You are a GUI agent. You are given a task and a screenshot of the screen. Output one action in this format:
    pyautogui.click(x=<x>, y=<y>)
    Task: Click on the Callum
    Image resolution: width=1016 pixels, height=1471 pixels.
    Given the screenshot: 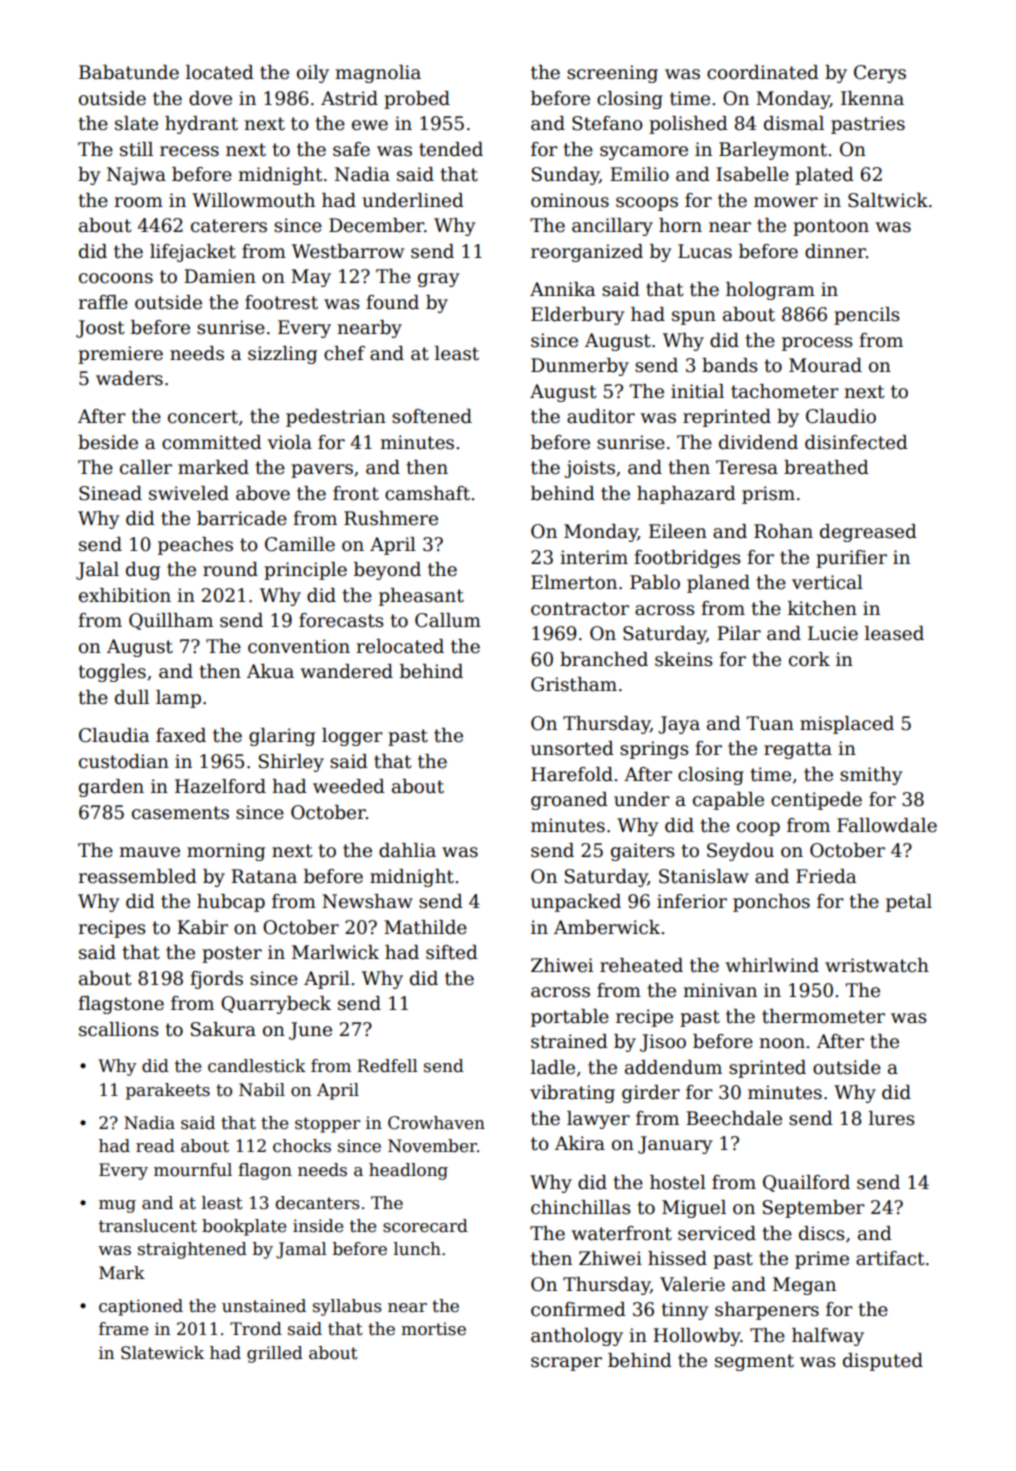 What is the action you would take?
    pyautogui.click(x=448, y=620)
